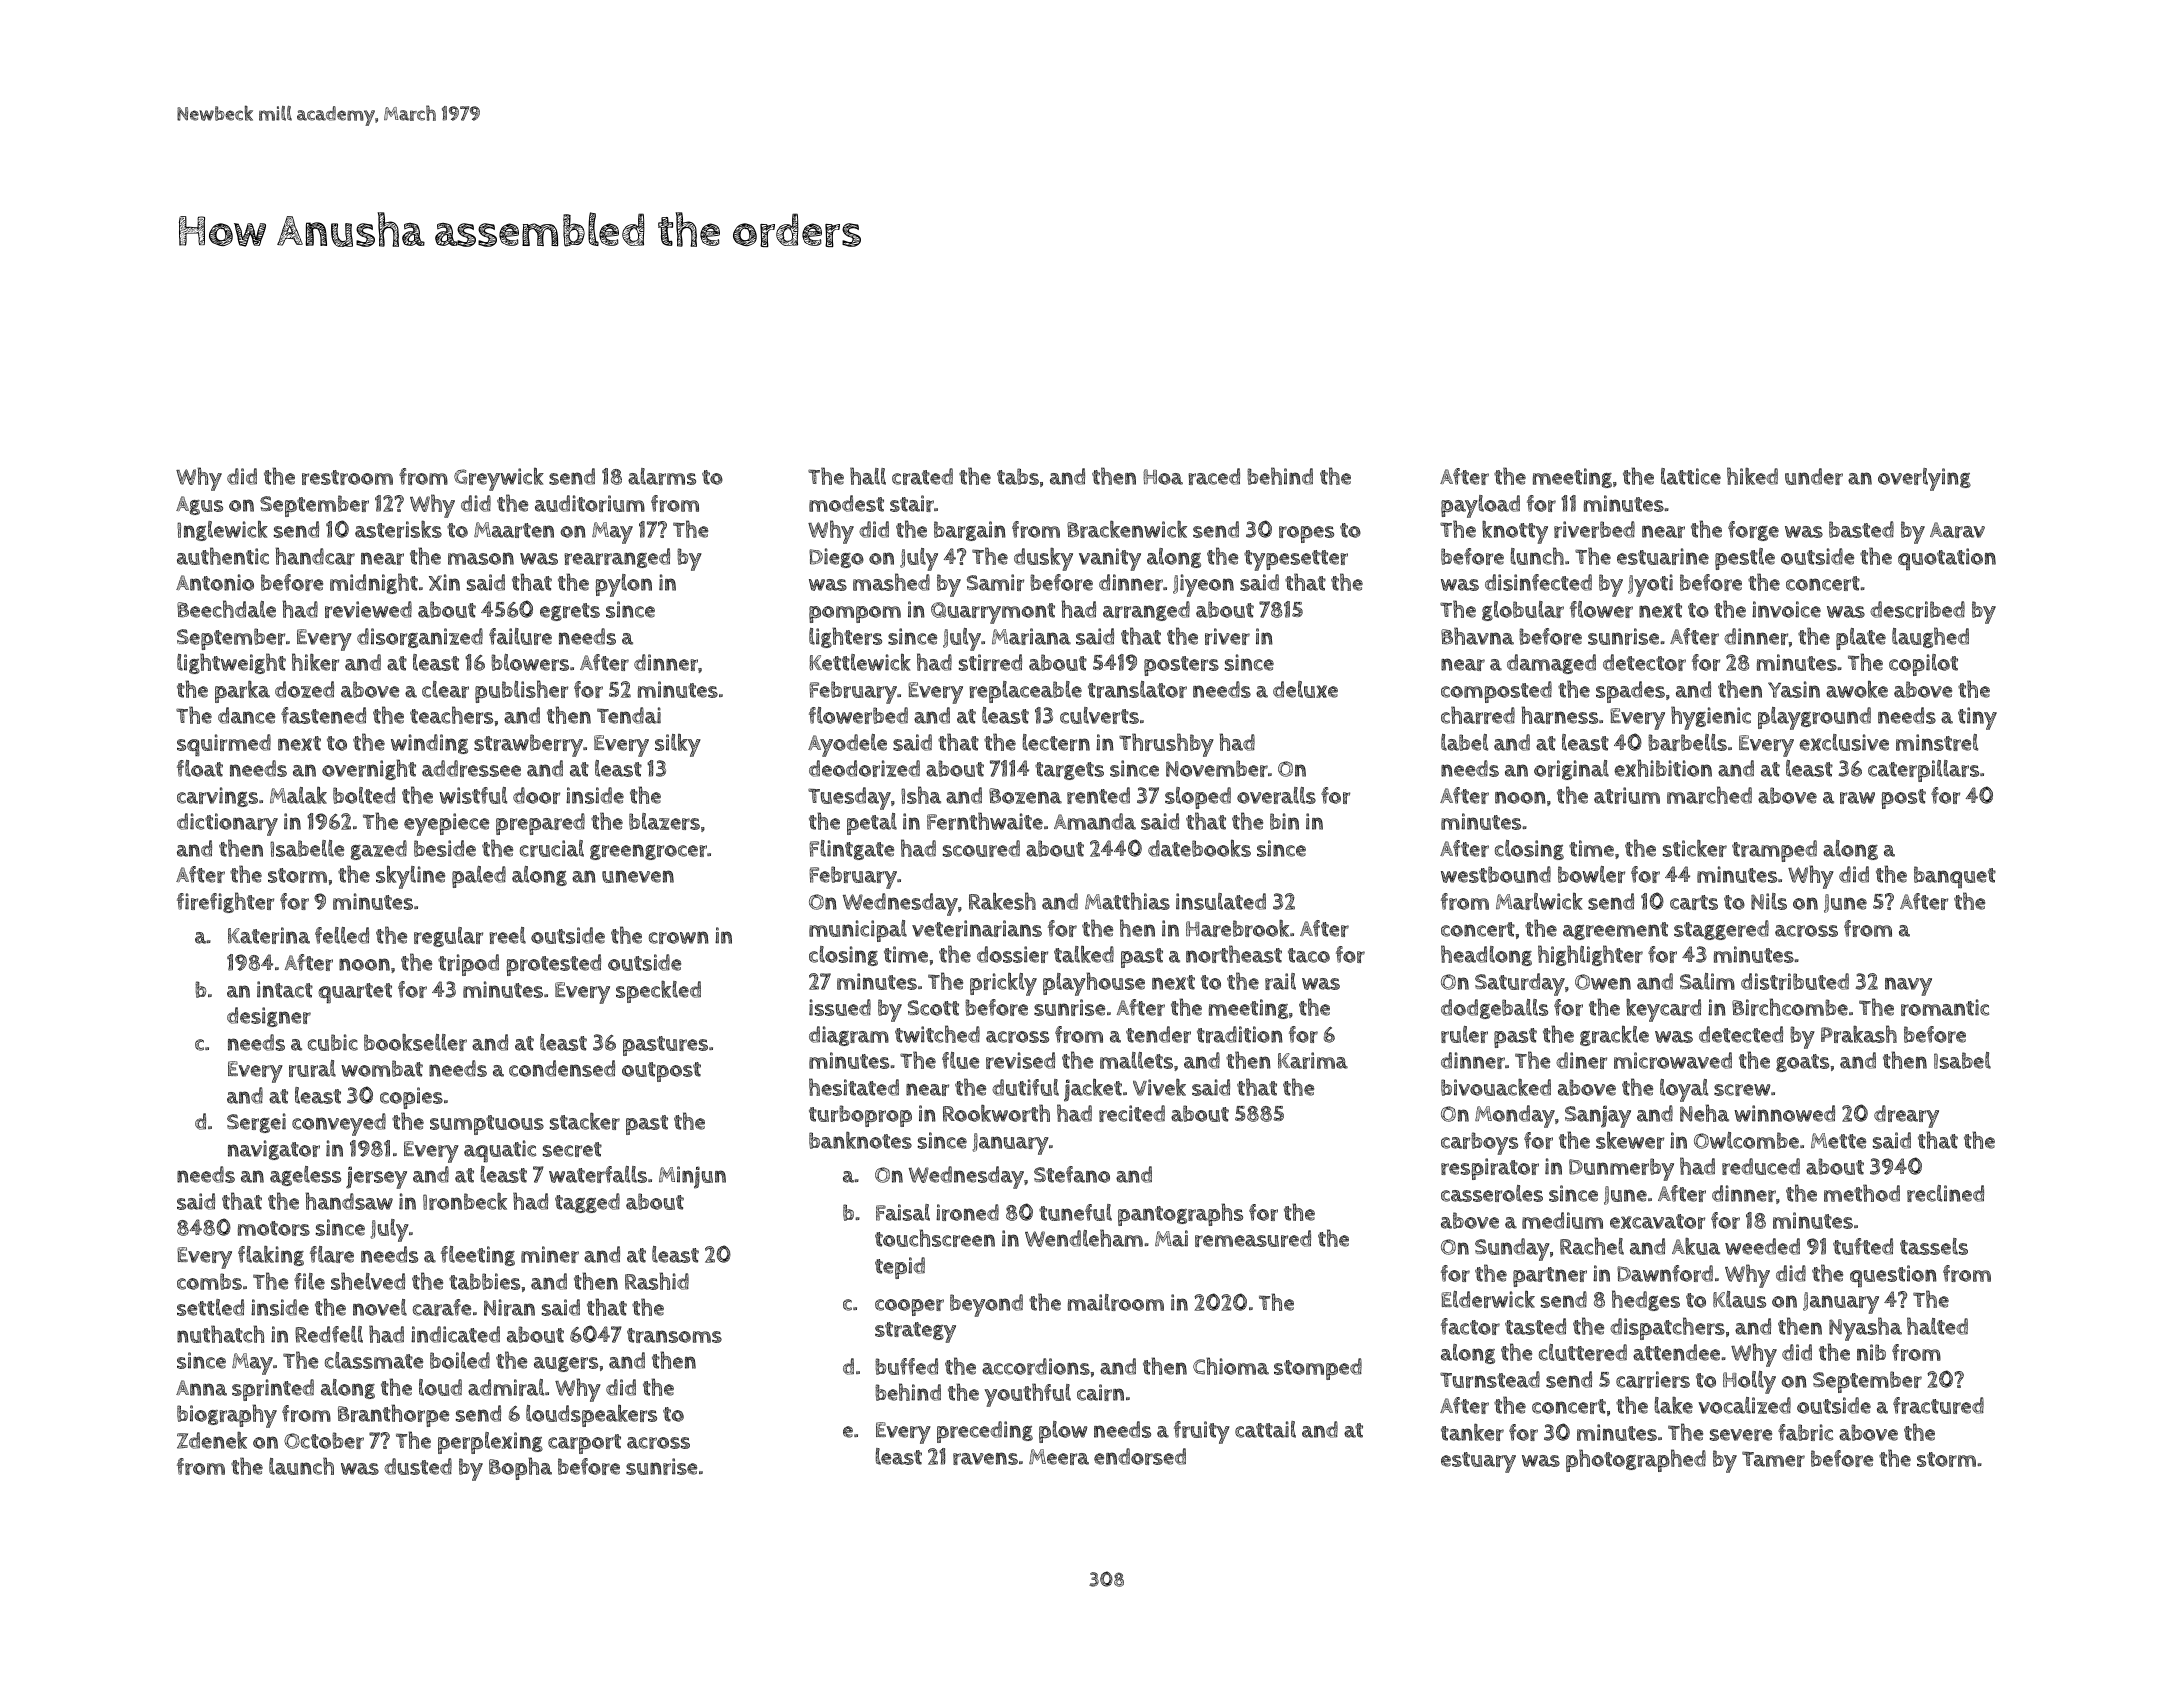 Image resolution: width=2178 pixels, height=1683 pixels. Describe the element at coordinates (520, 1468) in the document. I see `Bopha` at that location.
